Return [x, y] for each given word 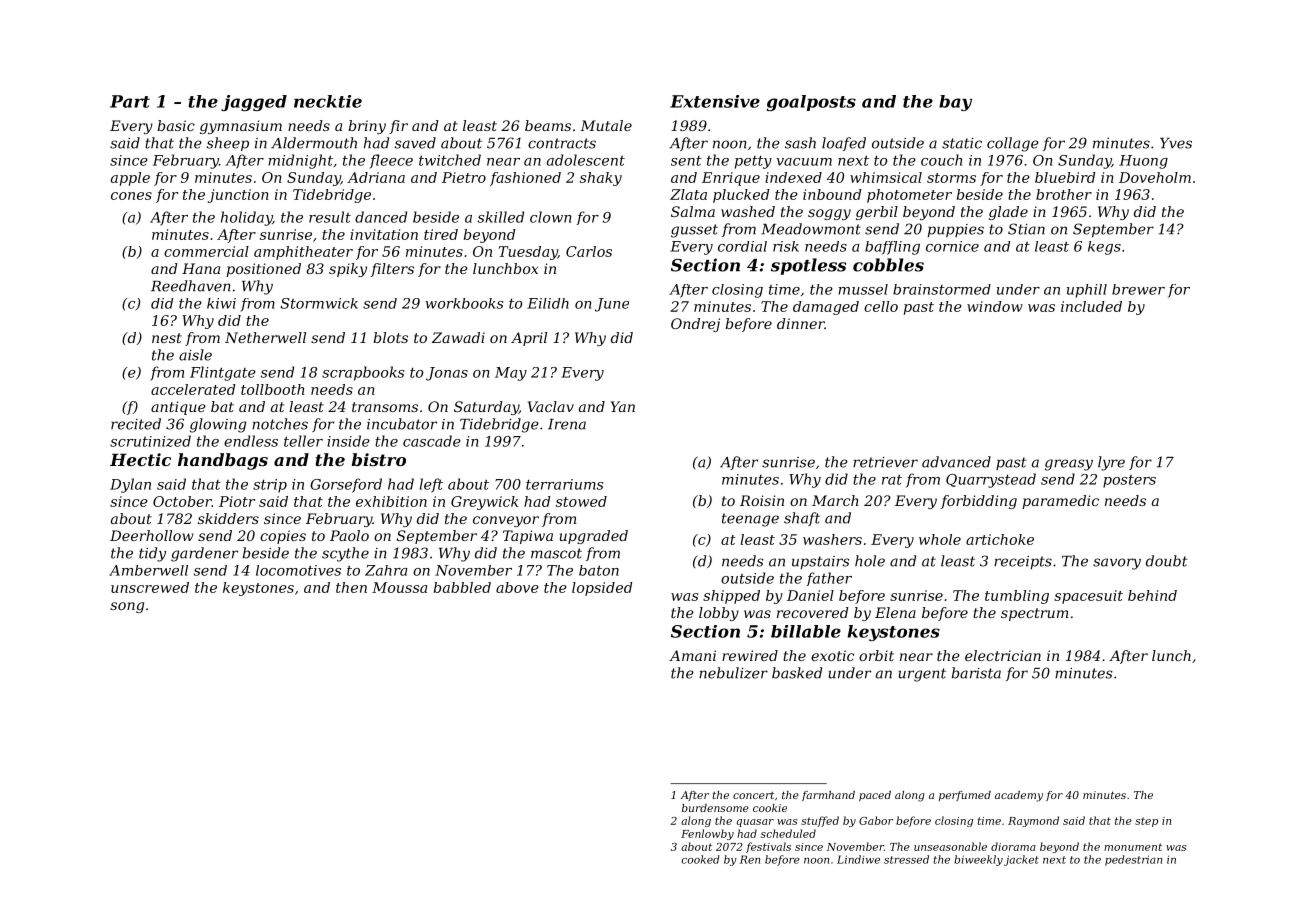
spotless [808, 266]
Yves [1176, 143]
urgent [922, 675]
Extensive [715, 101]
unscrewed [150, 587]
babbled [462, 587]
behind [1152, 595]
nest [167, 338]
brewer [1138, 289]
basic [176, 125]
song [127, 607]
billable [806, 631]
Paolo [349, 535]
